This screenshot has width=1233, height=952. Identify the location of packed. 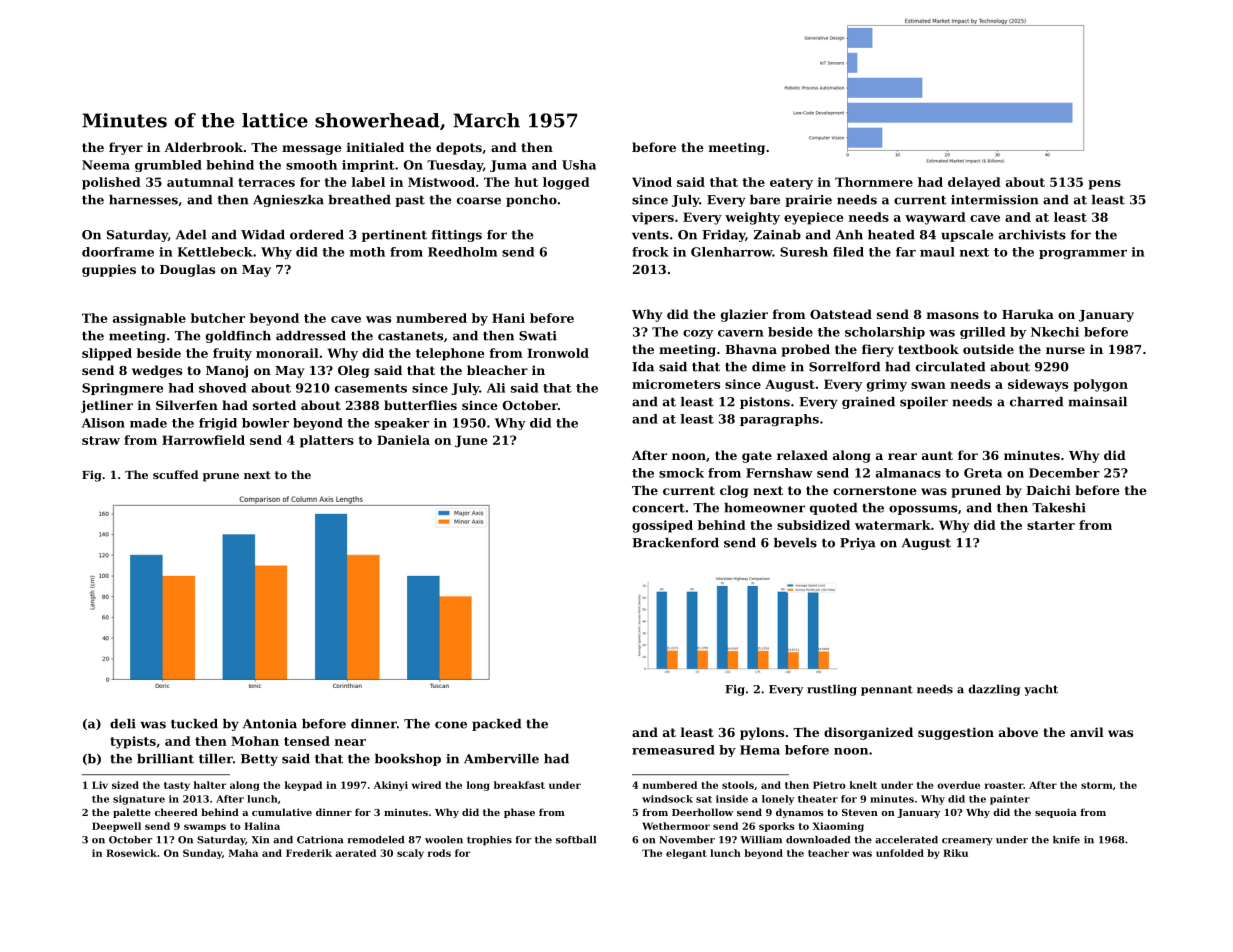
(496, 725).
